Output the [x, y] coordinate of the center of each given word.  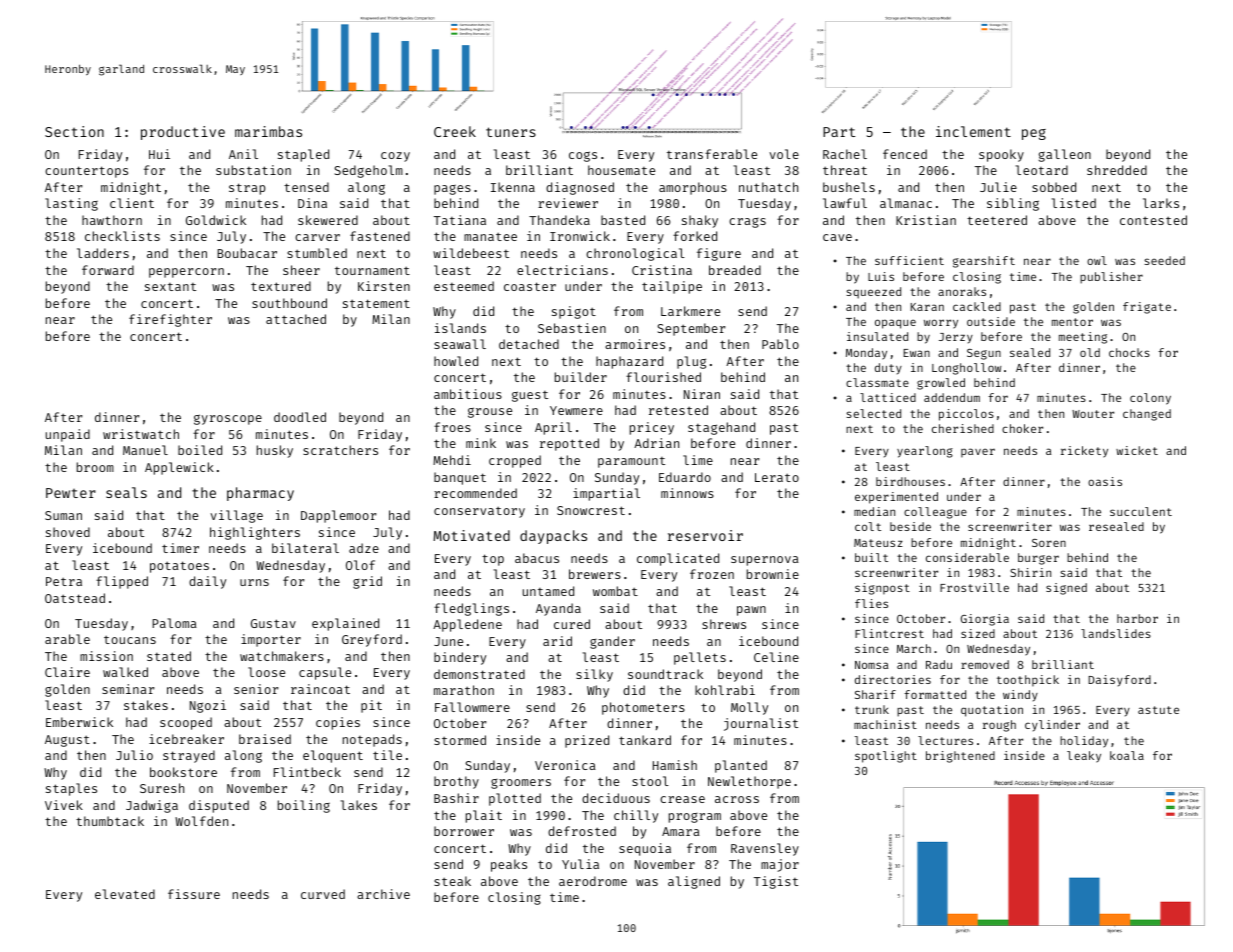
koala [1127, 755]
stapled [303, 155]
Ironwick [580, 236]
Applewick [179, 468]
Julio [134, 755]
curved [323, 894]
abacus [537, 558]
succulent [1141, 511]
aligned [694, 882]
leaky [1084, 757]
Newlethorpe [749, 782]
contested [1153, 220]
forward [108, 270]
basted [623, 220]
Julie [998, 187]
